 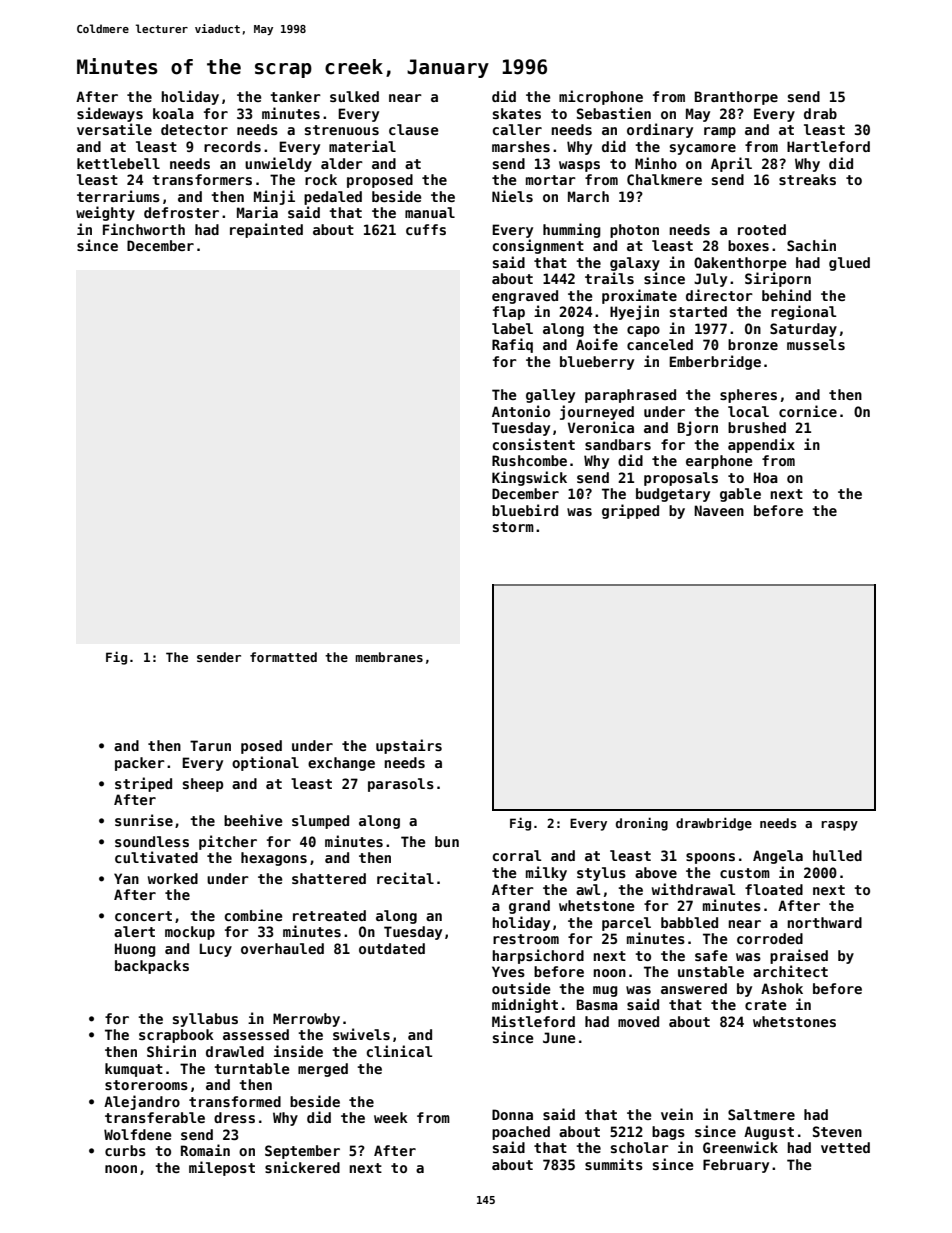 I want to click on formatted, so click(x=283, y=657).
